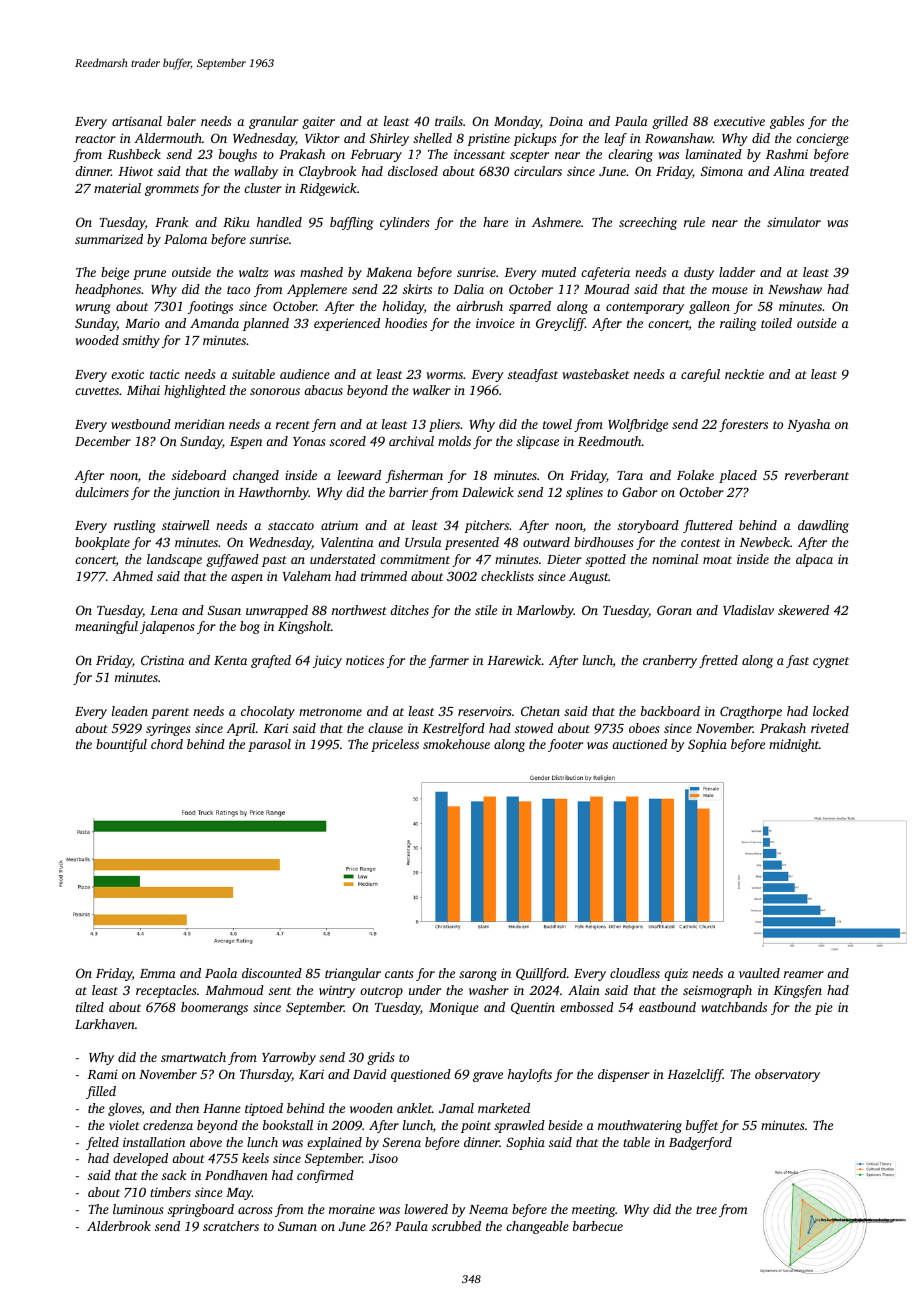 This screenshot has width=924, height=1308. What do you see at coordinates (138, 1209) in the screenshot?
I see `luminous` at bounding box center [138, 1209].
